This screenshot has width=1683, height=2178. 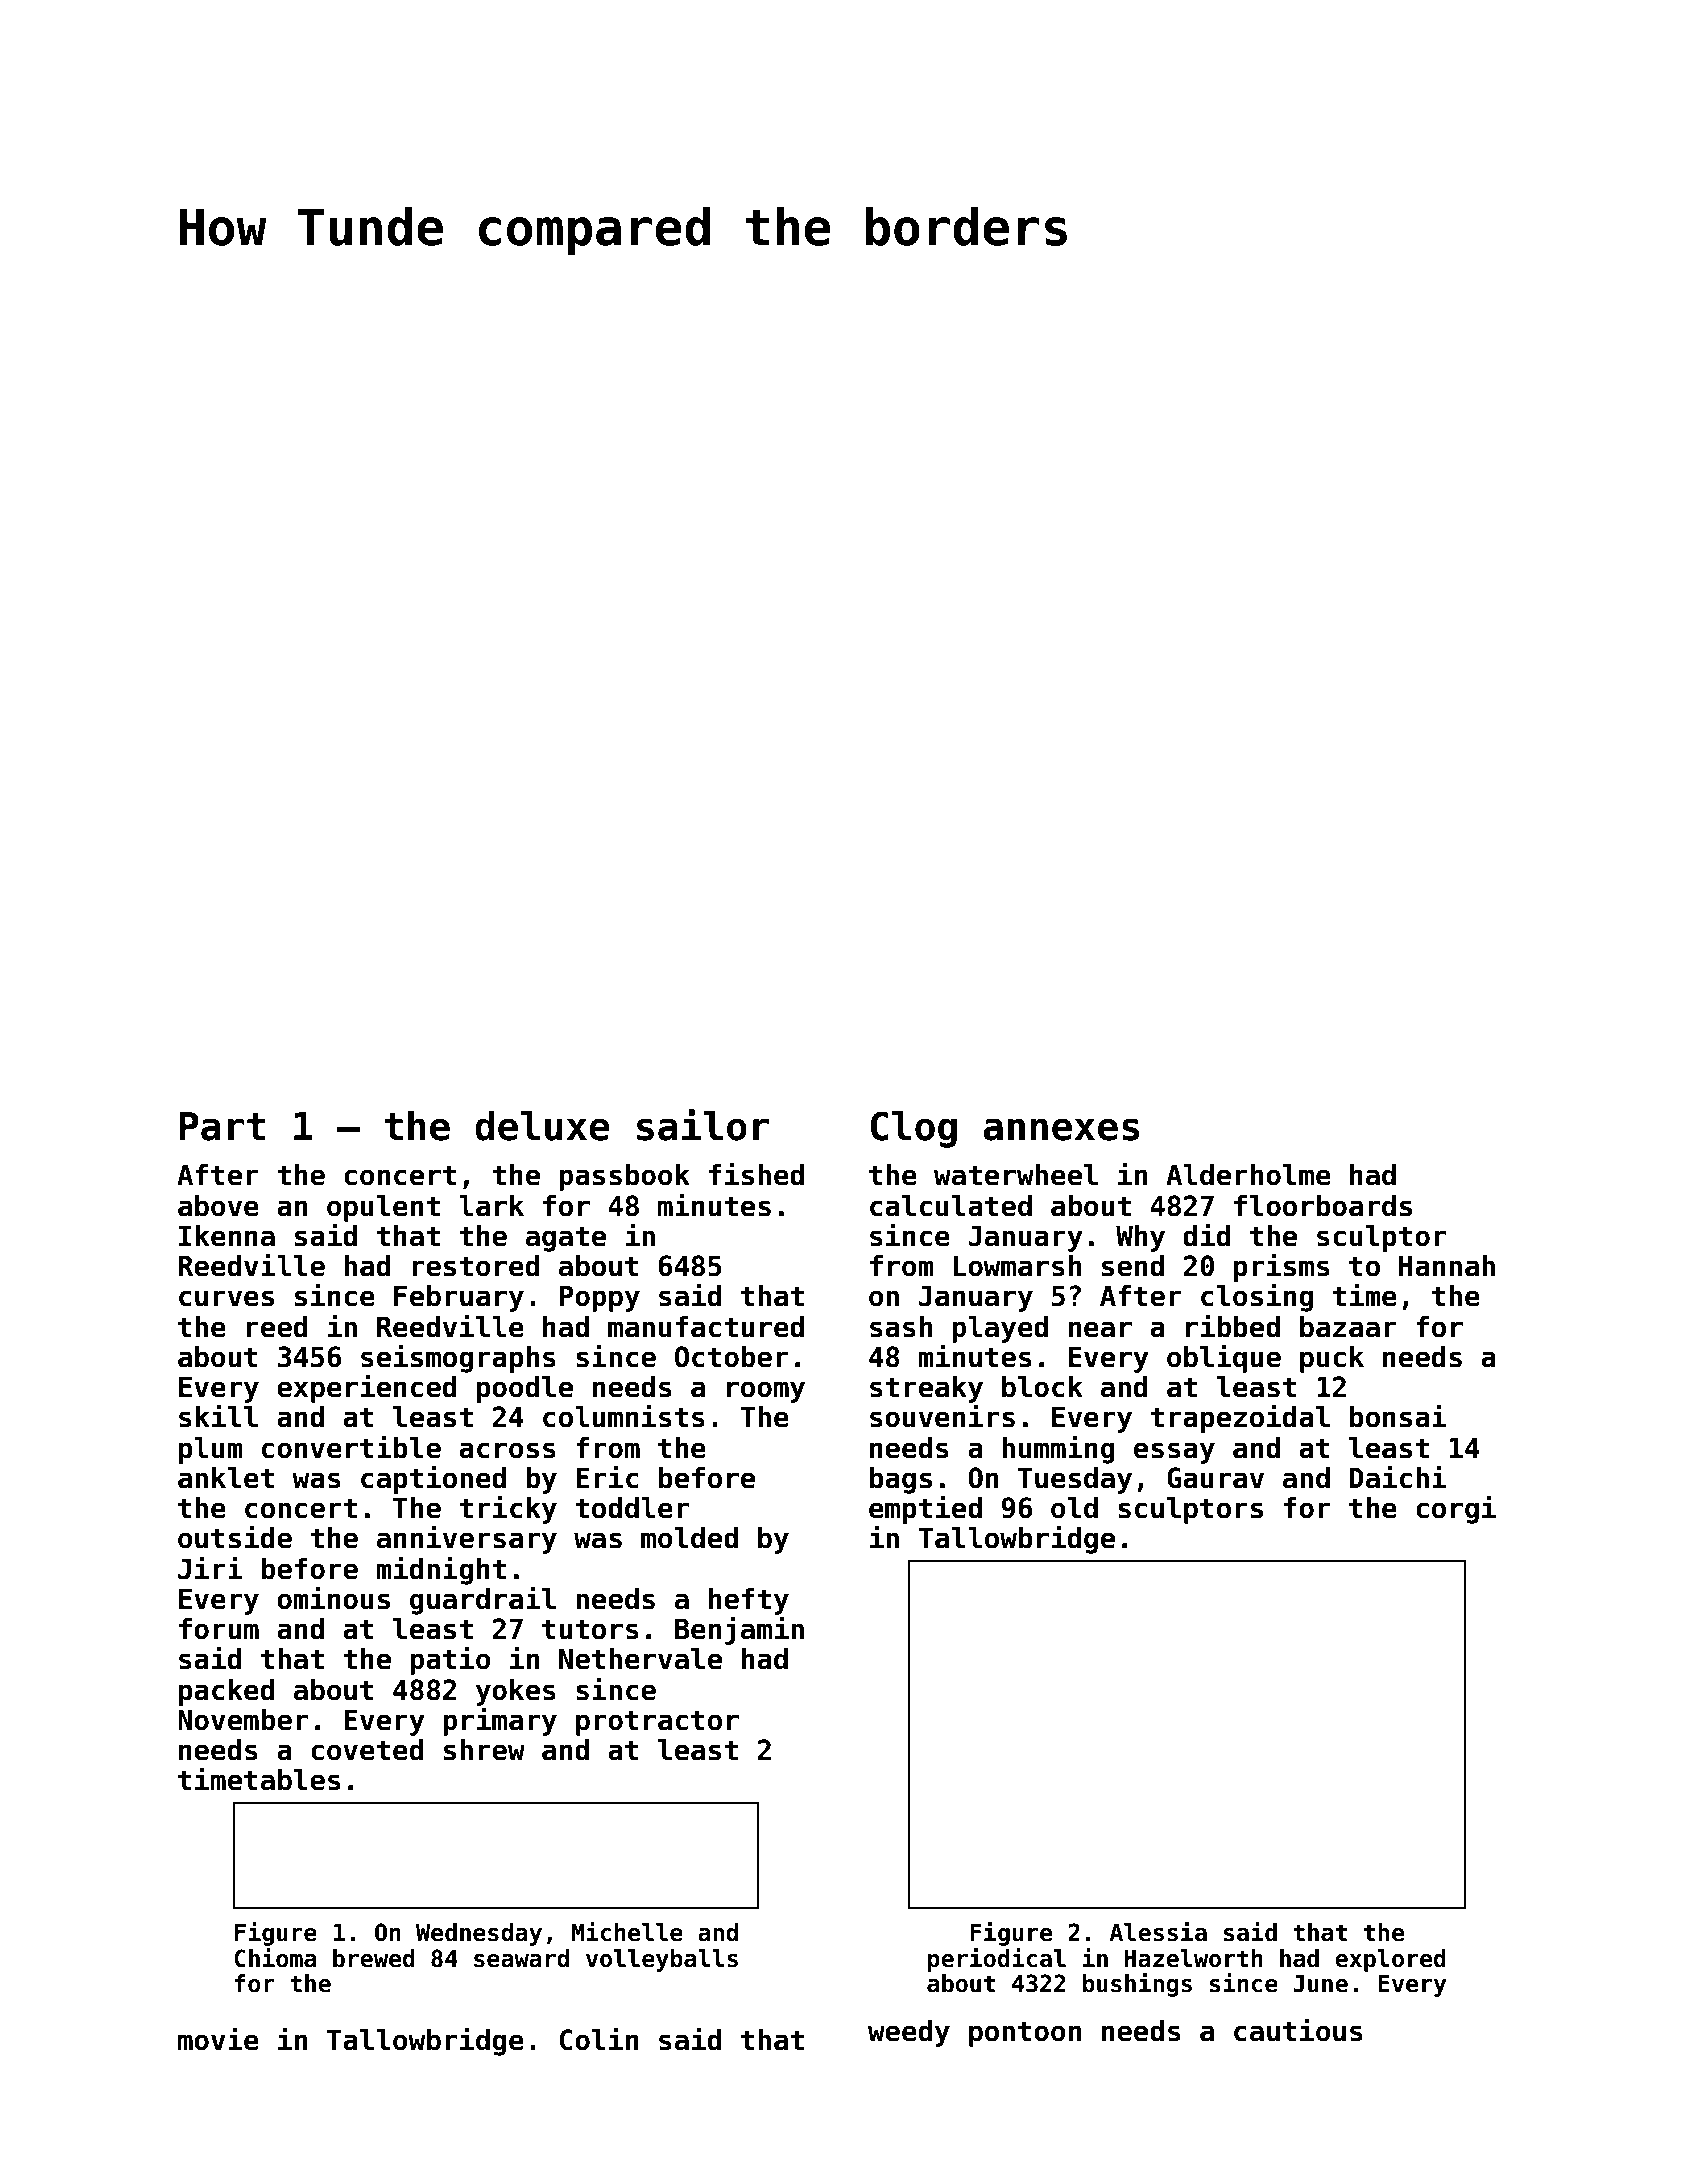 What do you see at coordinates (211, 1450) in the screenshot?
I see `plum` at bounding box center [211, 1450].
